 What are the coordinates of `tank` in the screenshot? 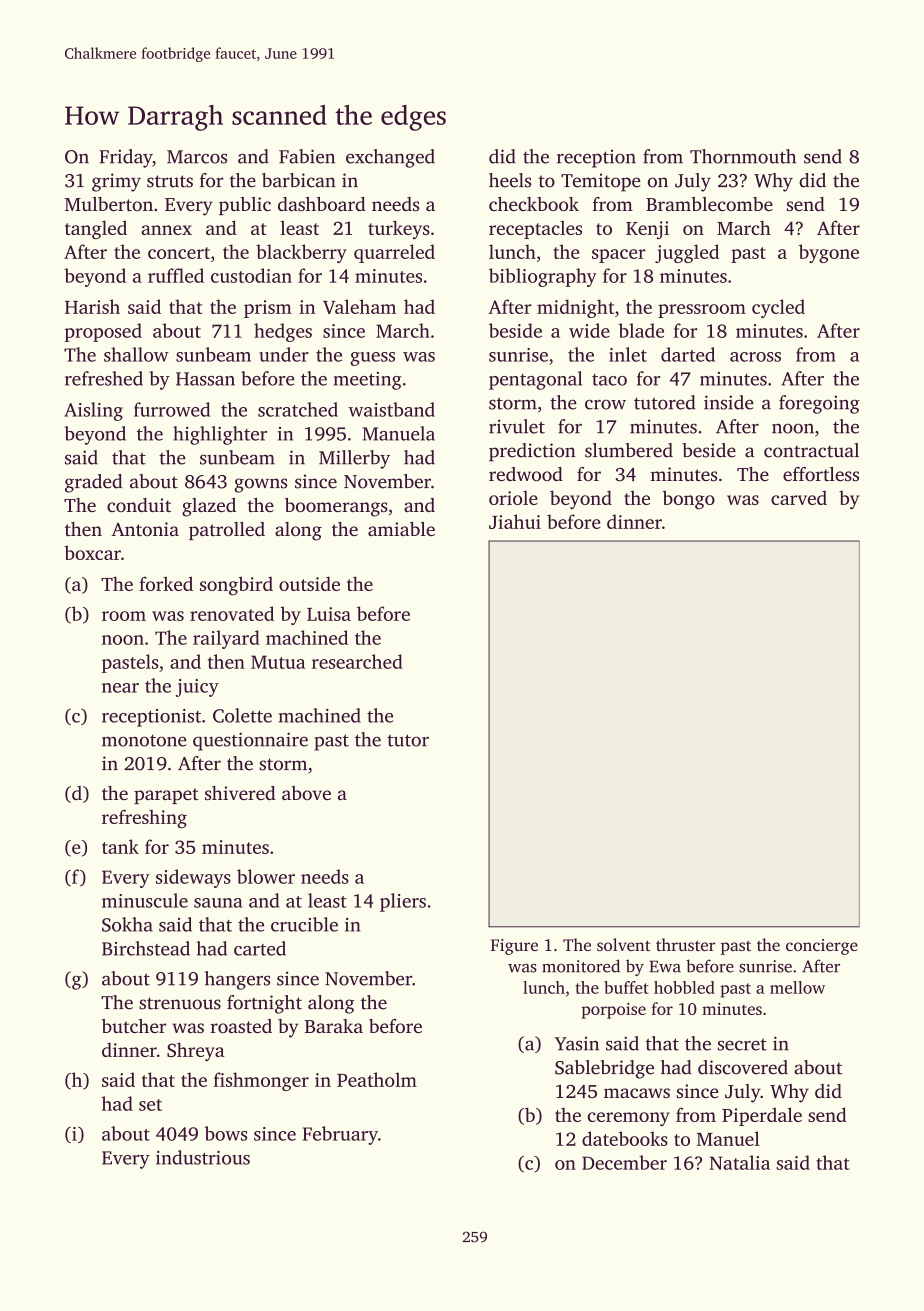 It's located at (120, 846).
